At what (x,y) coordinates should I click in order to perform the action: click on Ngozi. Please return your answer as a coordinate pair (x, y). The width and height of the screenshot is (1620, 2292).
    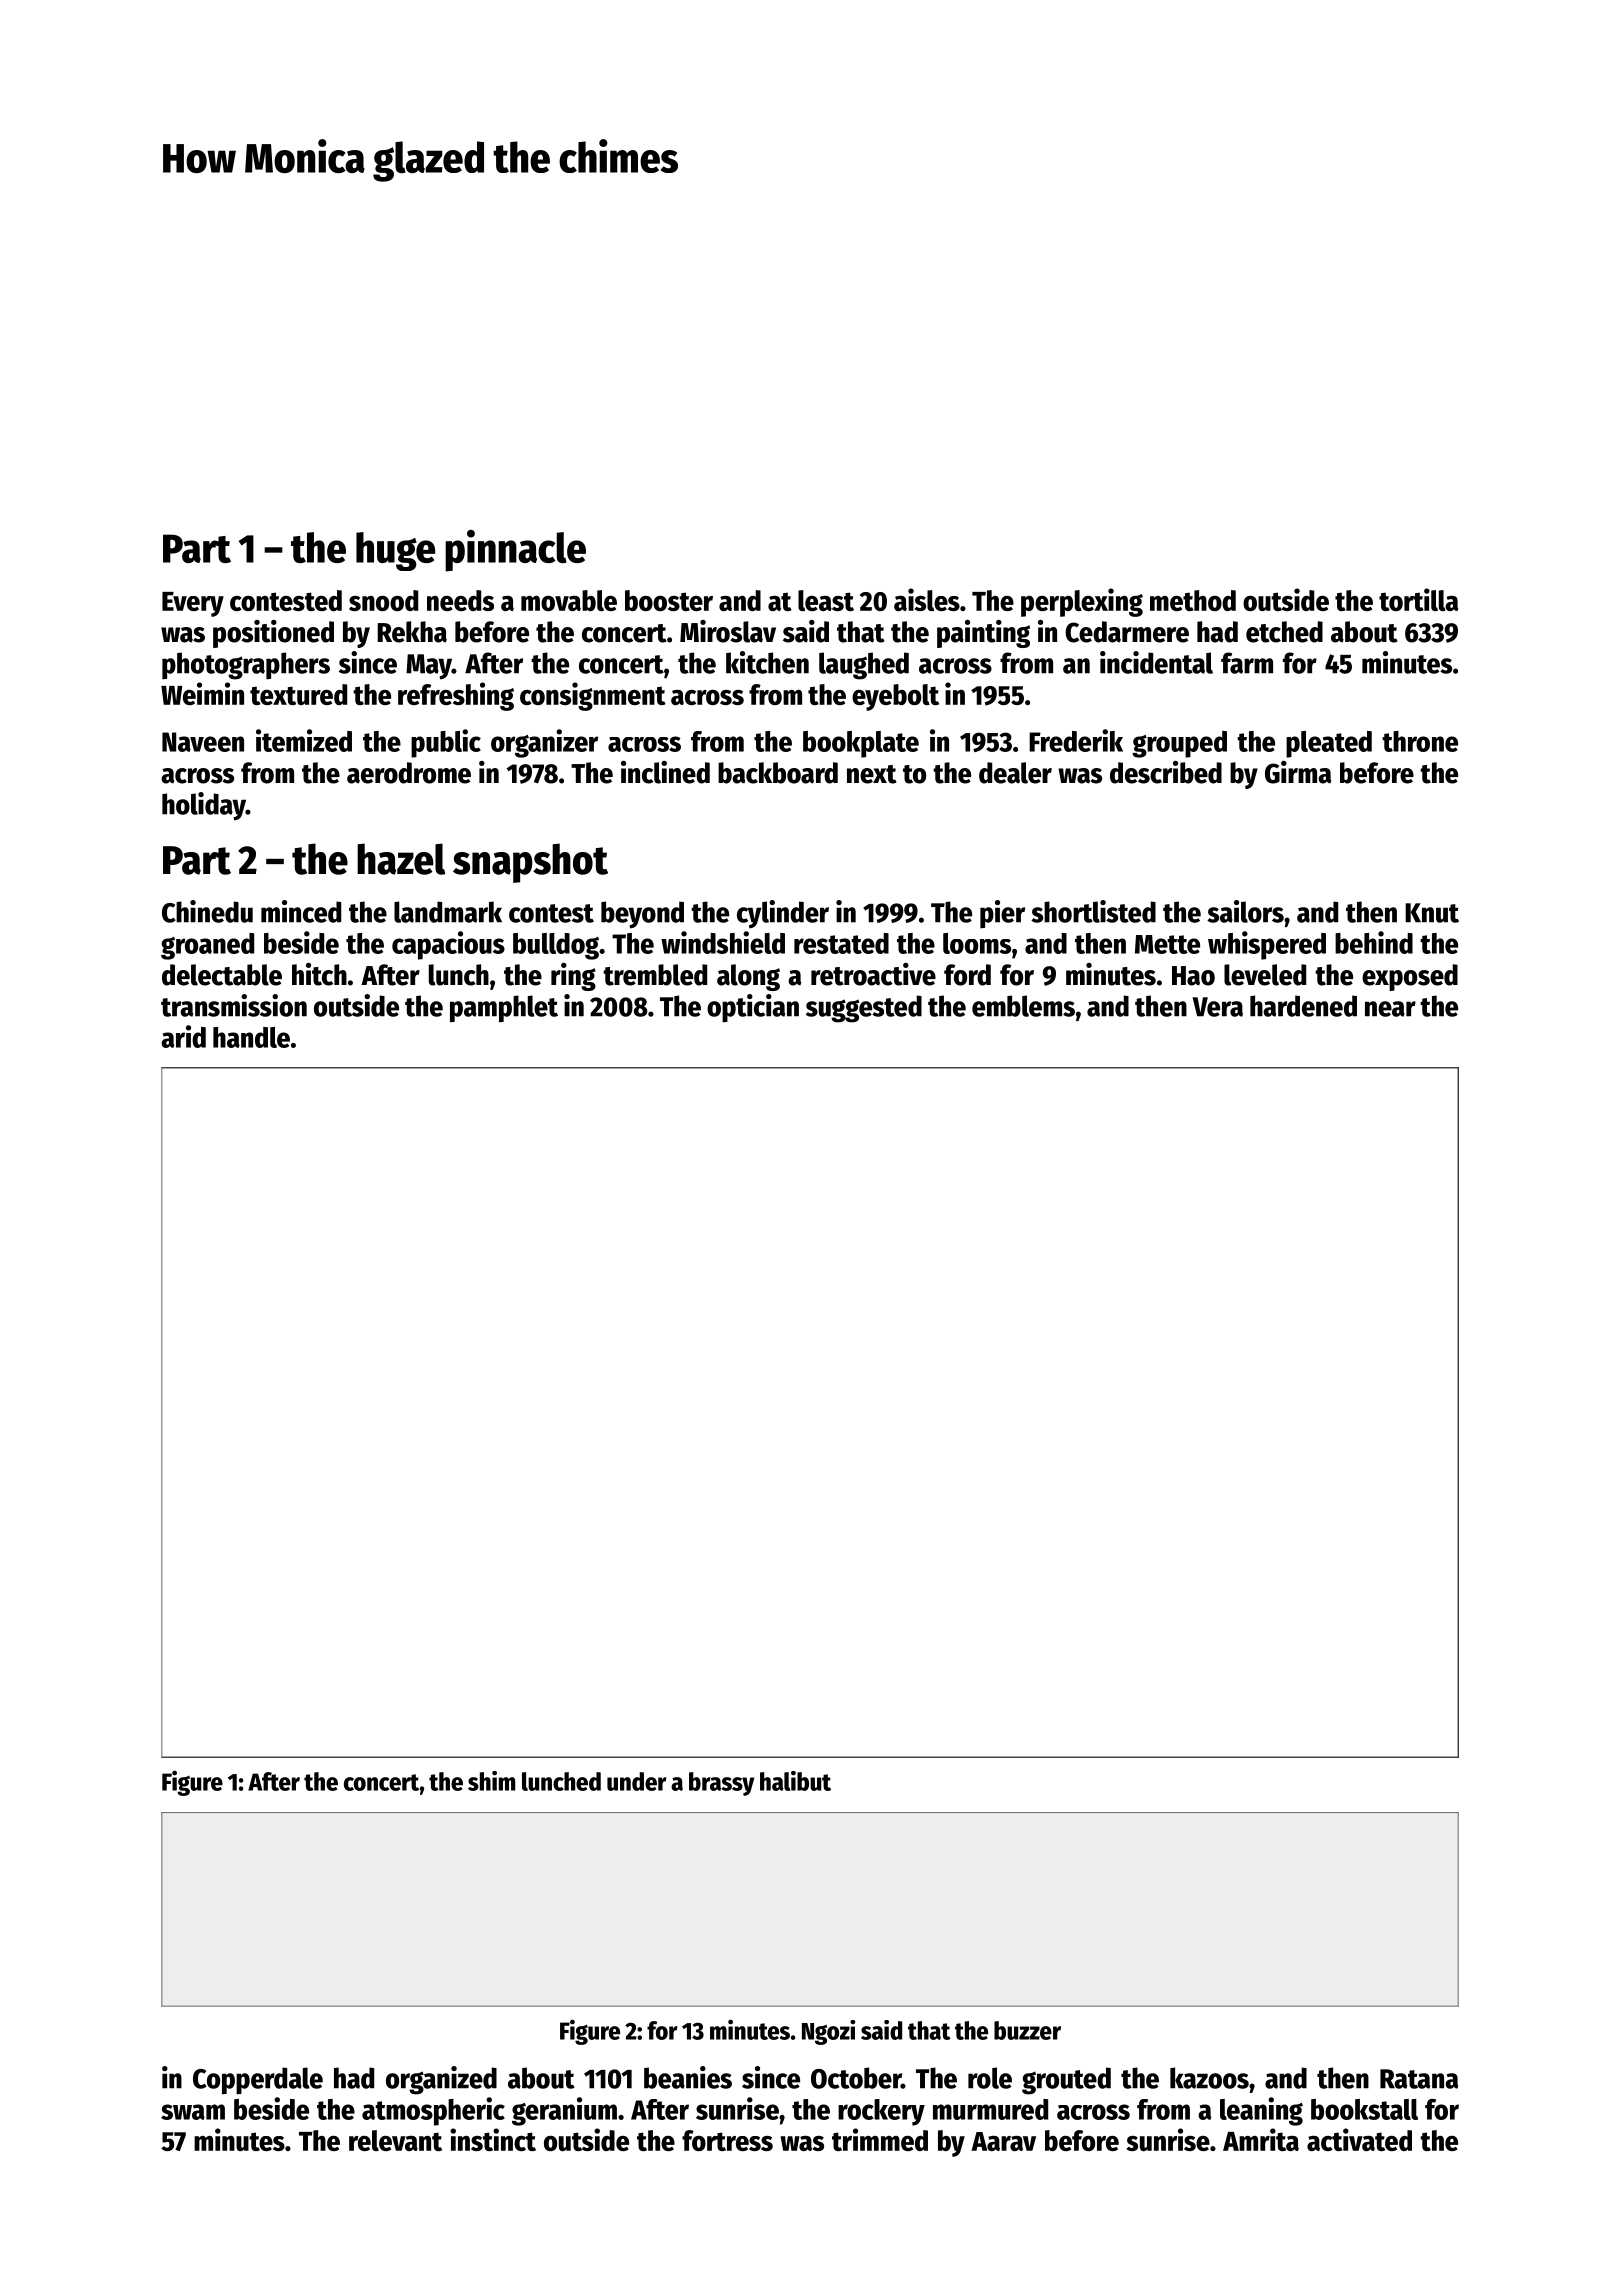
    Looking at the image, I should click on (828, 2032).
